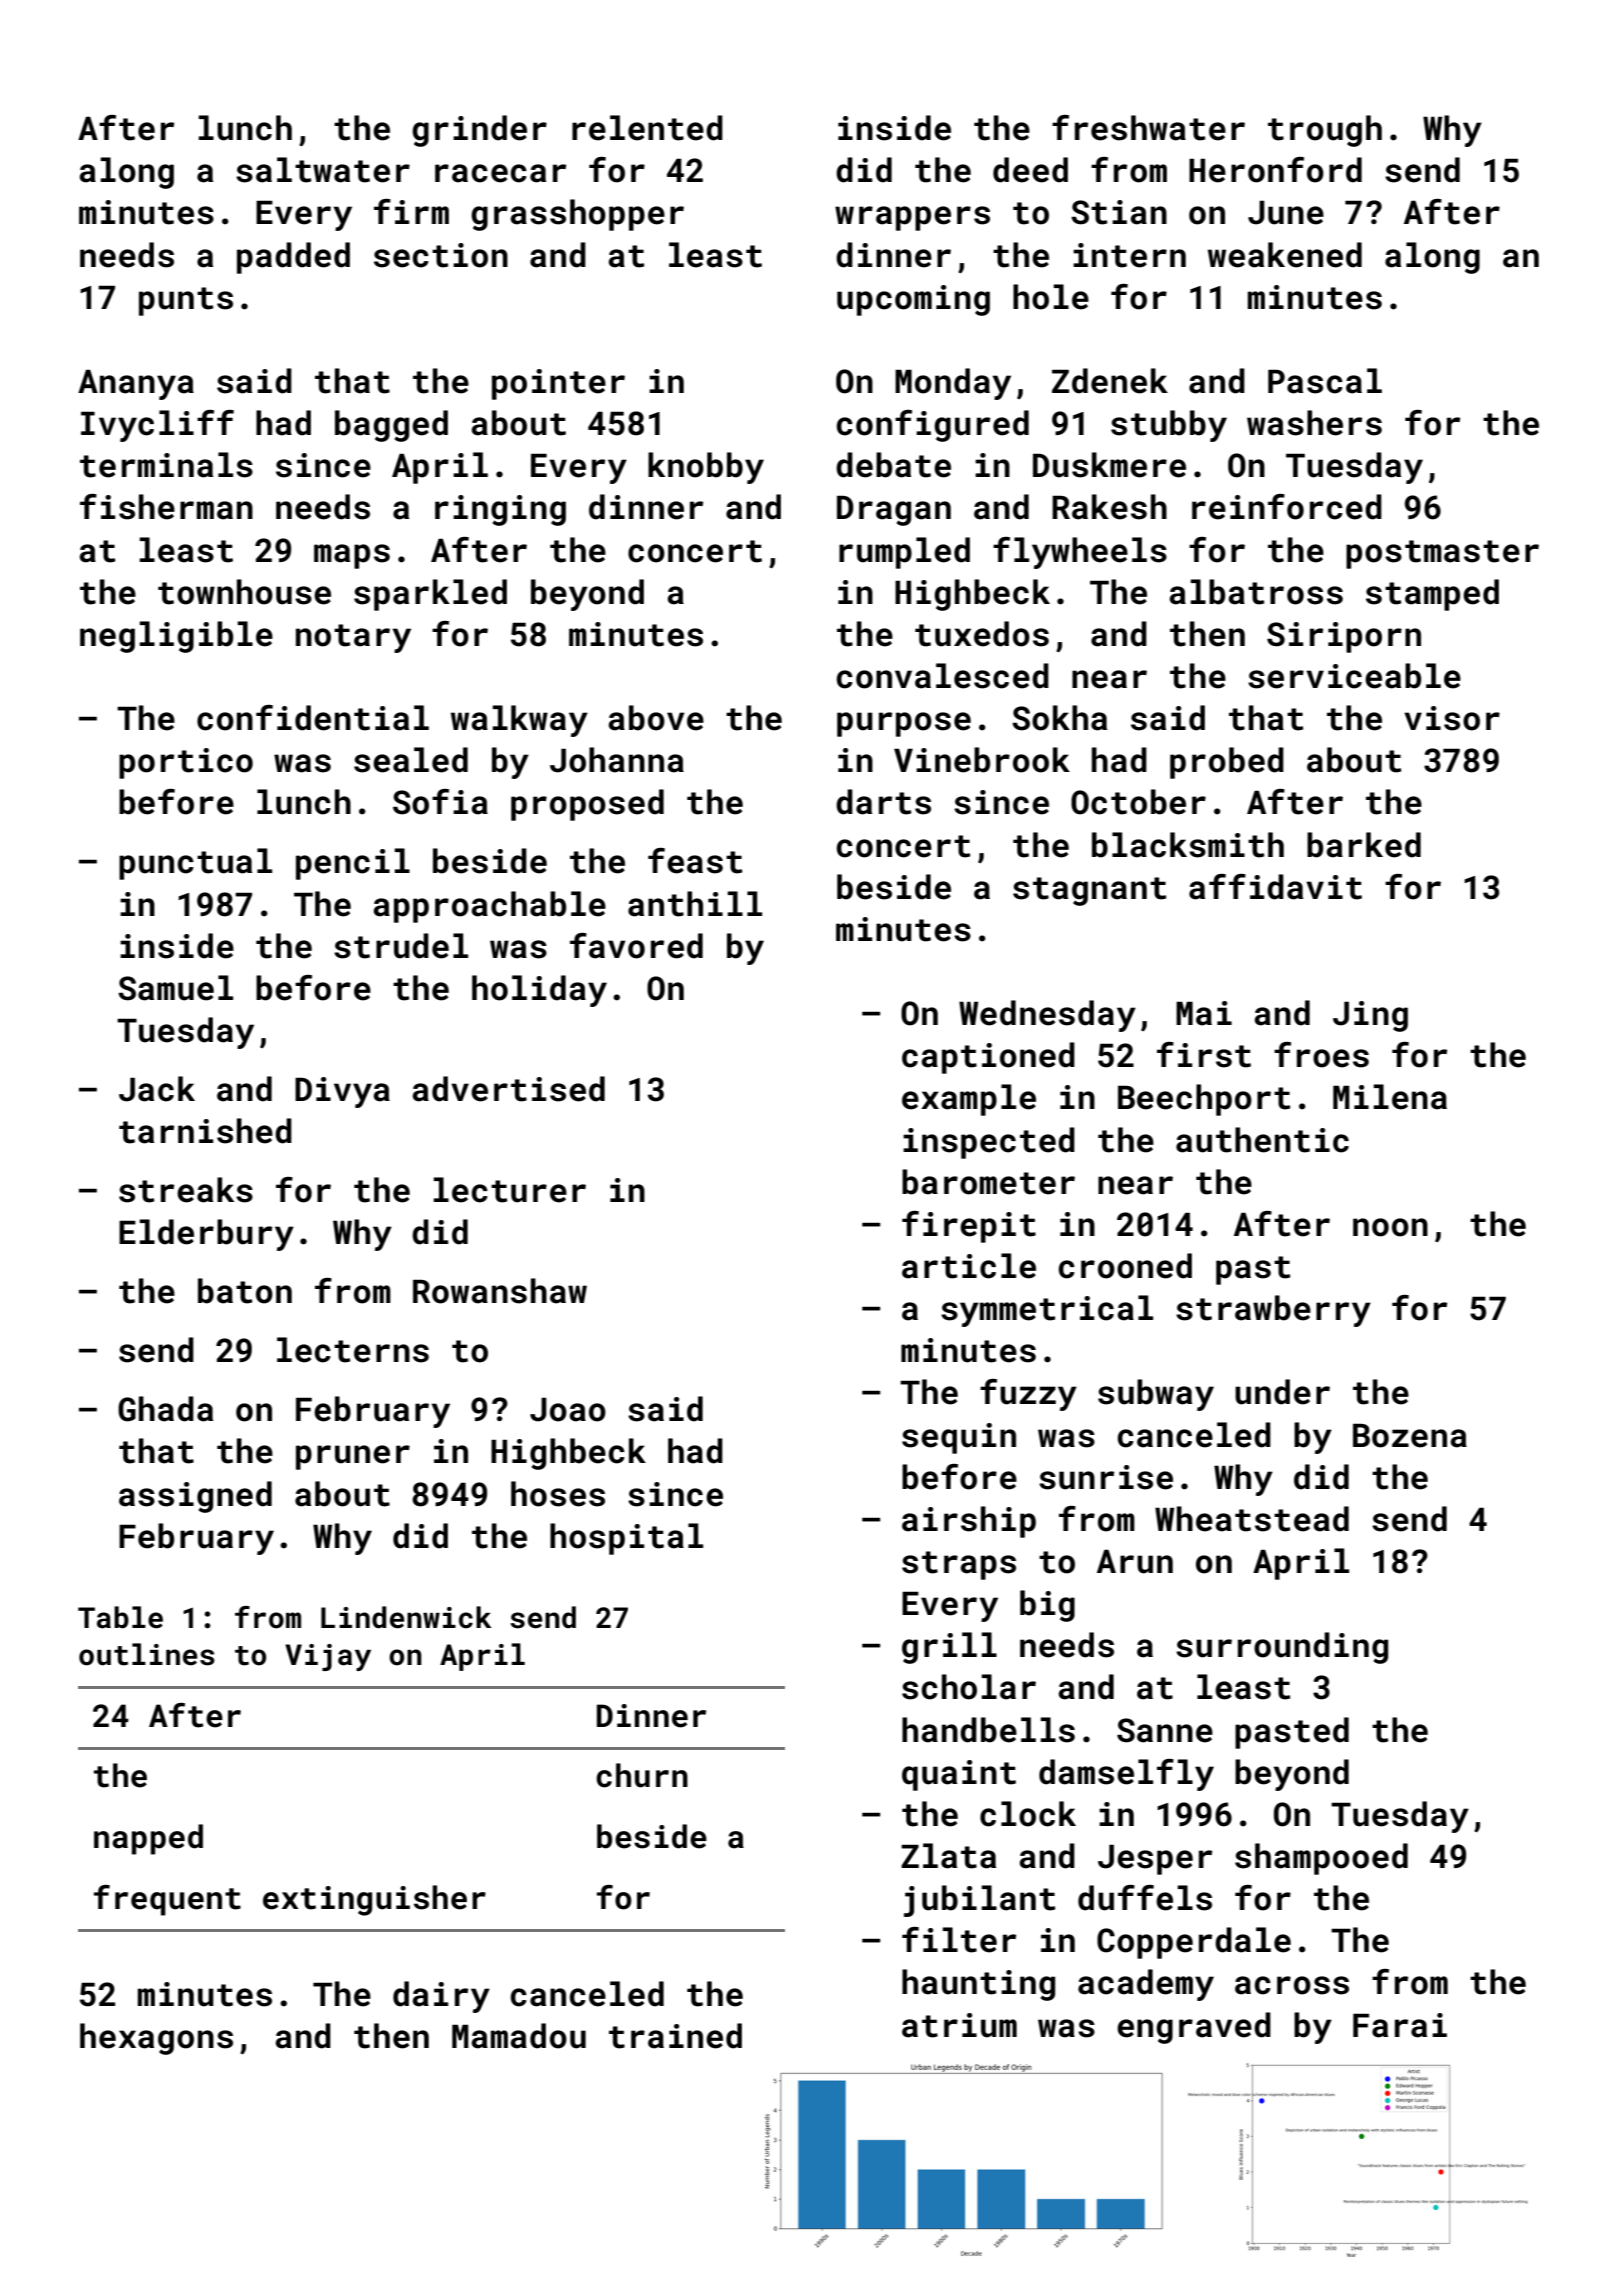 The height and width of the page is (2292, 1620). Describe the element at coordinates (156, 2039) in the page. I see `hexagons` at that location.
